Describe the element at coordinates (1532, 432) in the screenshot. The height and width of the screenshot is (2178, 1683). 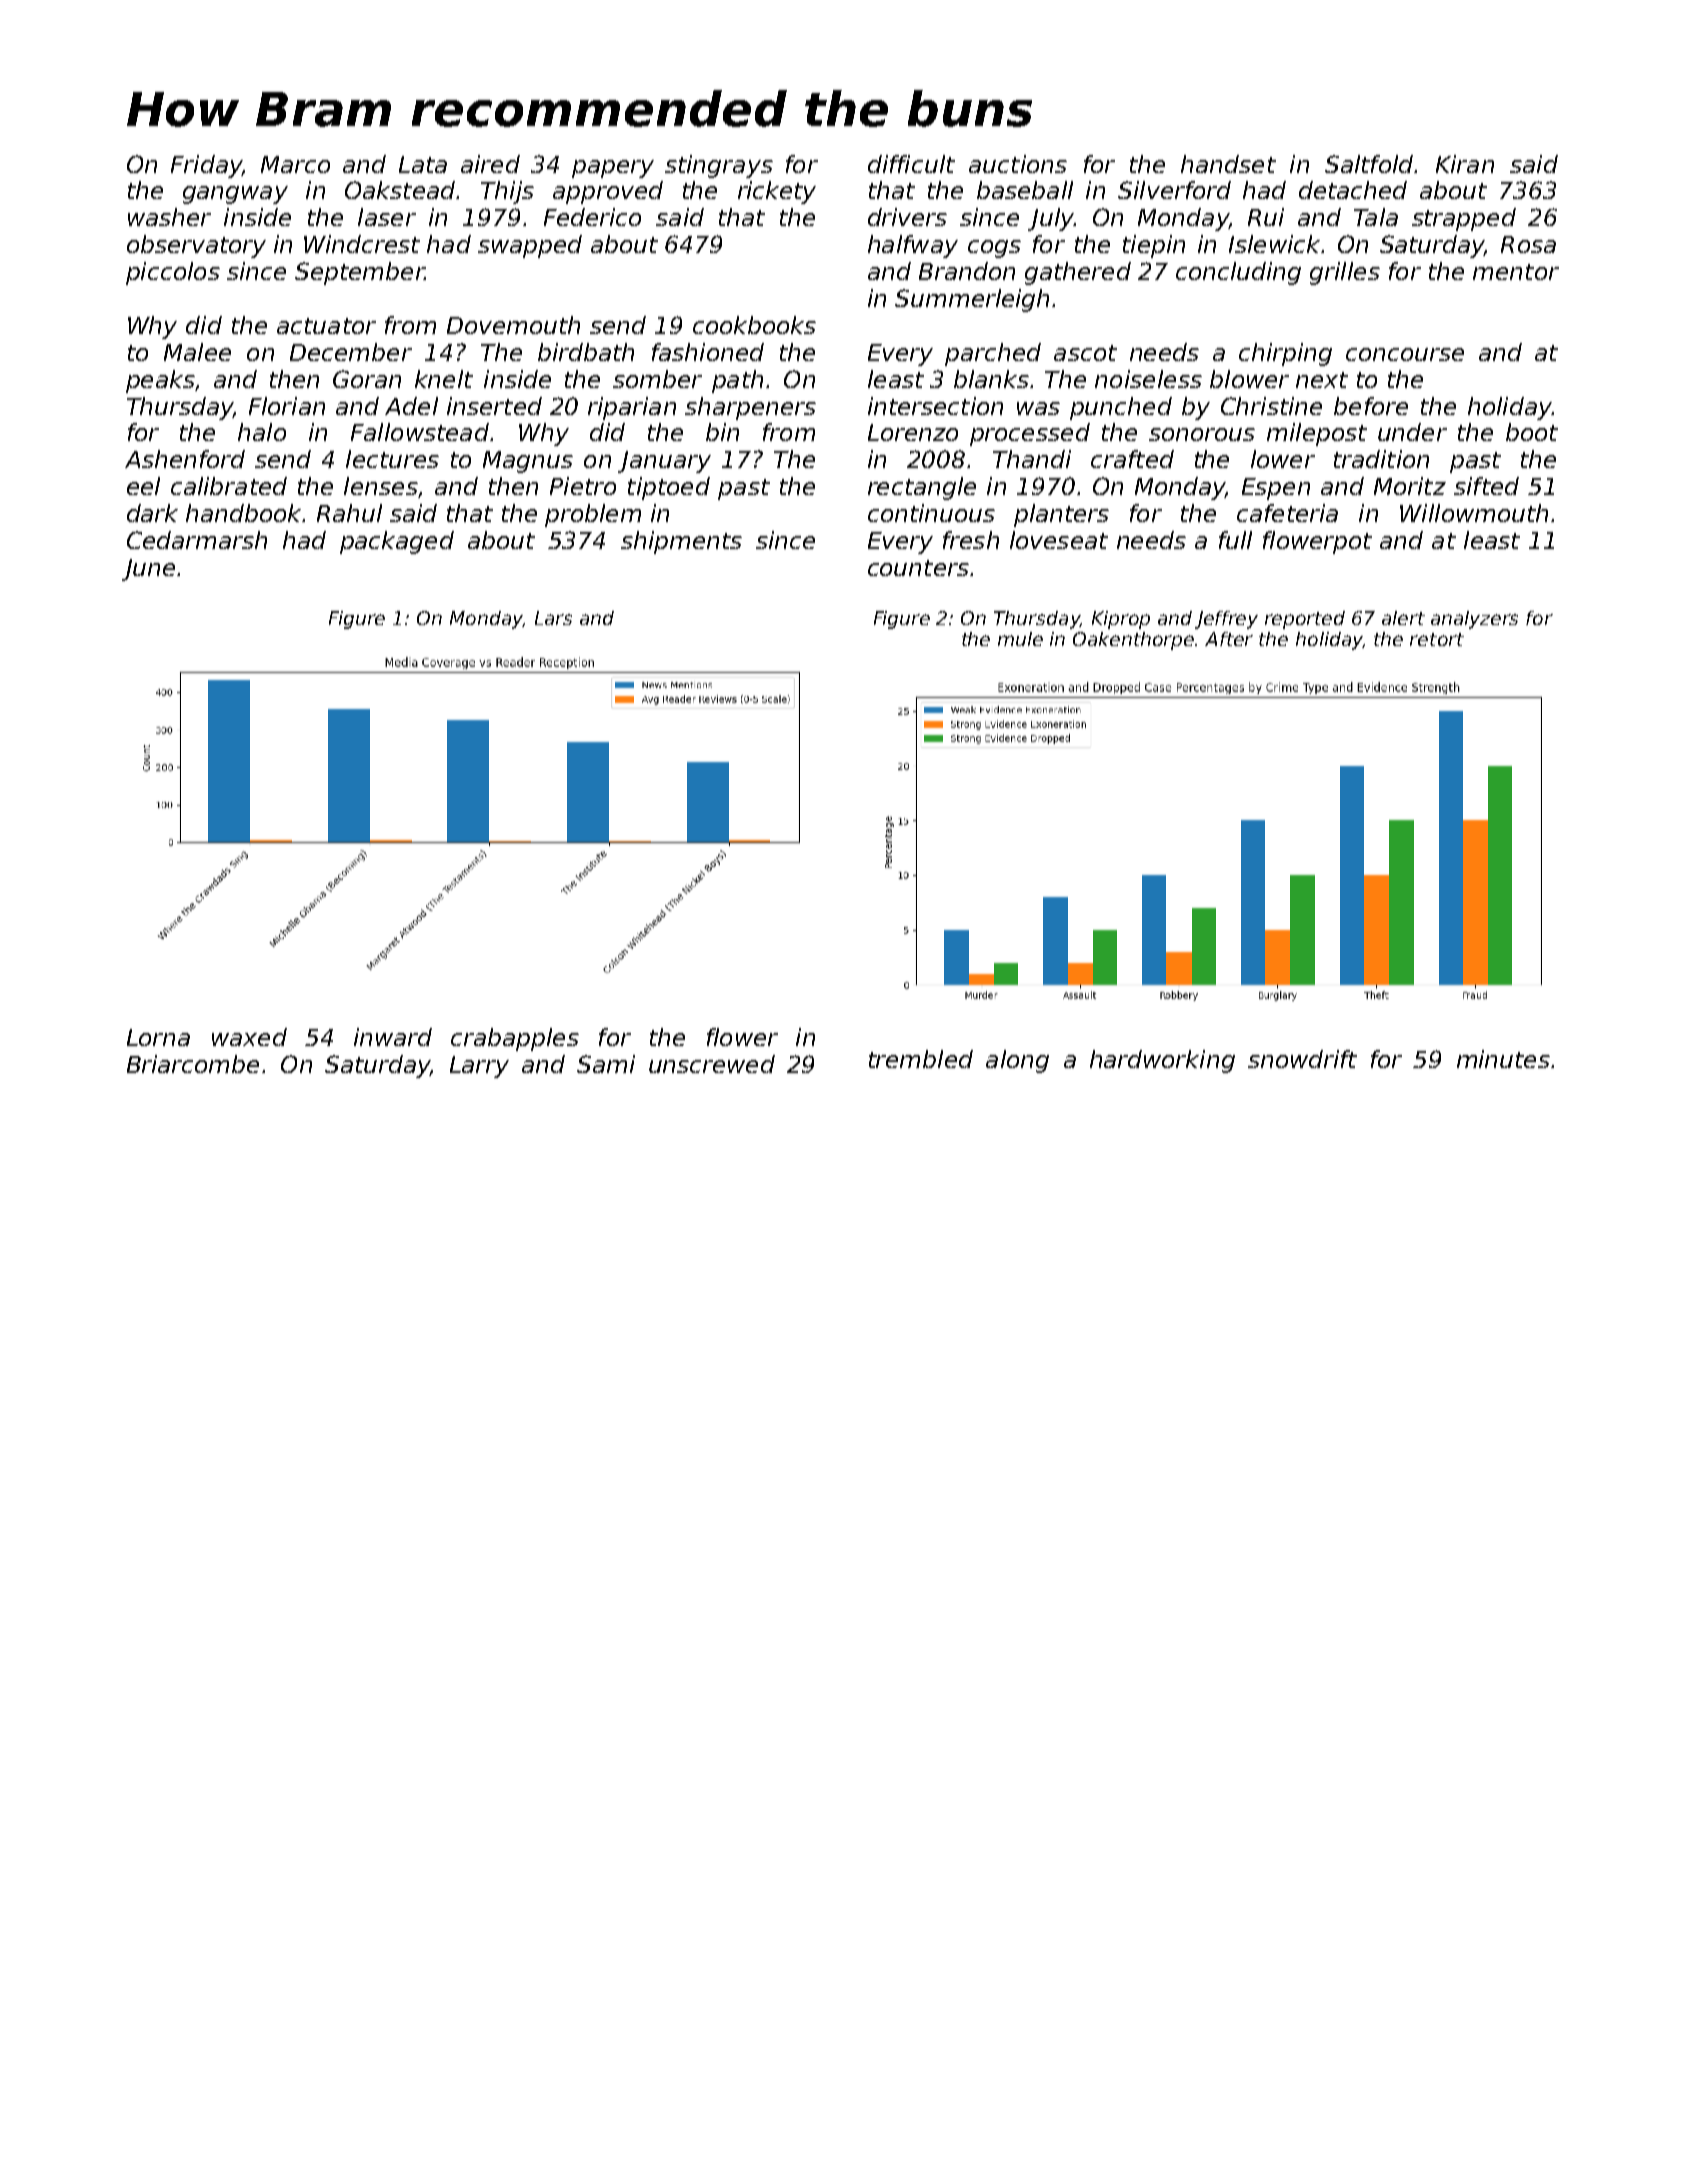
I see `boot` at that location.
